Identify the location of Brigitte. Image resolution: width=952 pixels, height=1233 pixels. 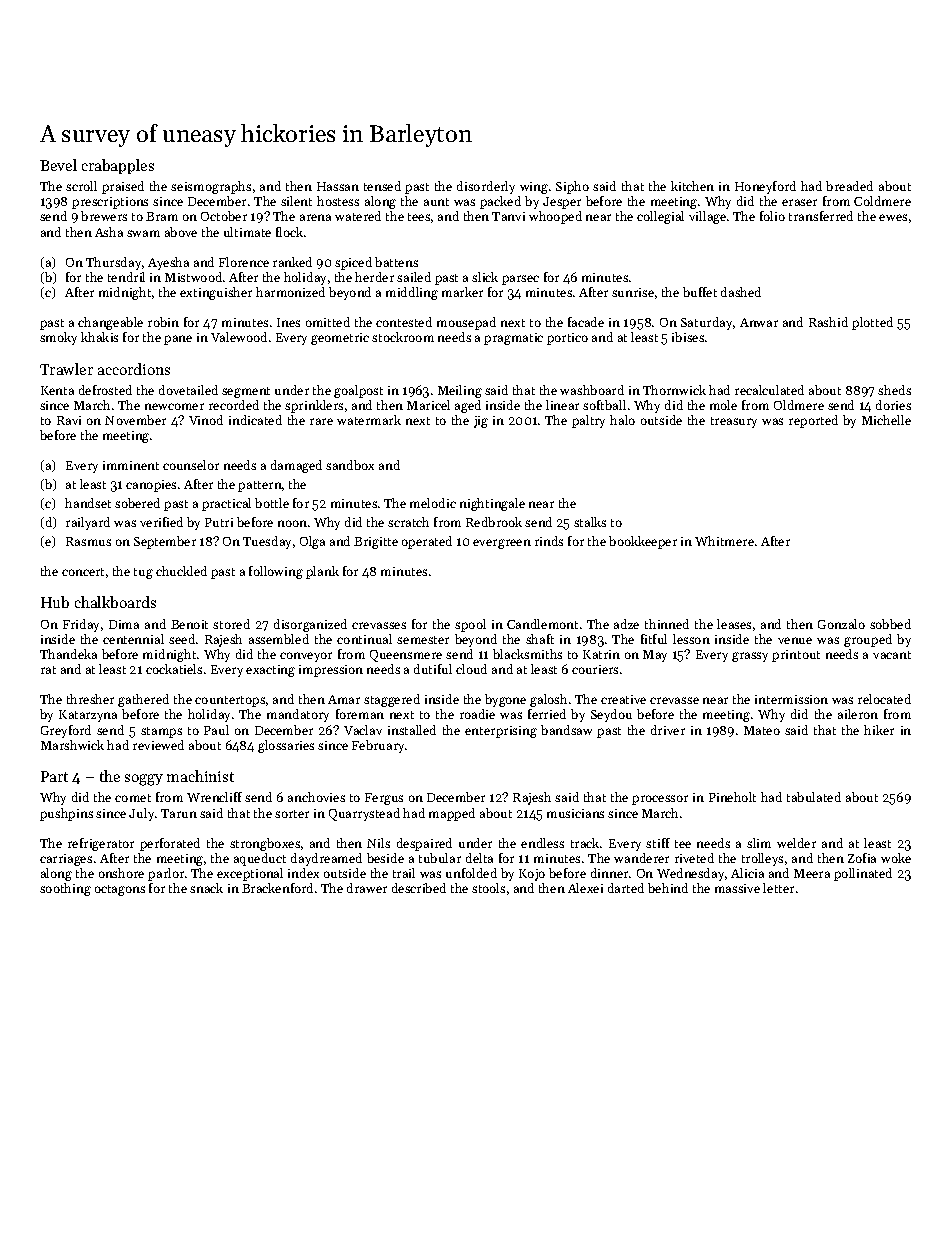
(376, 543).
